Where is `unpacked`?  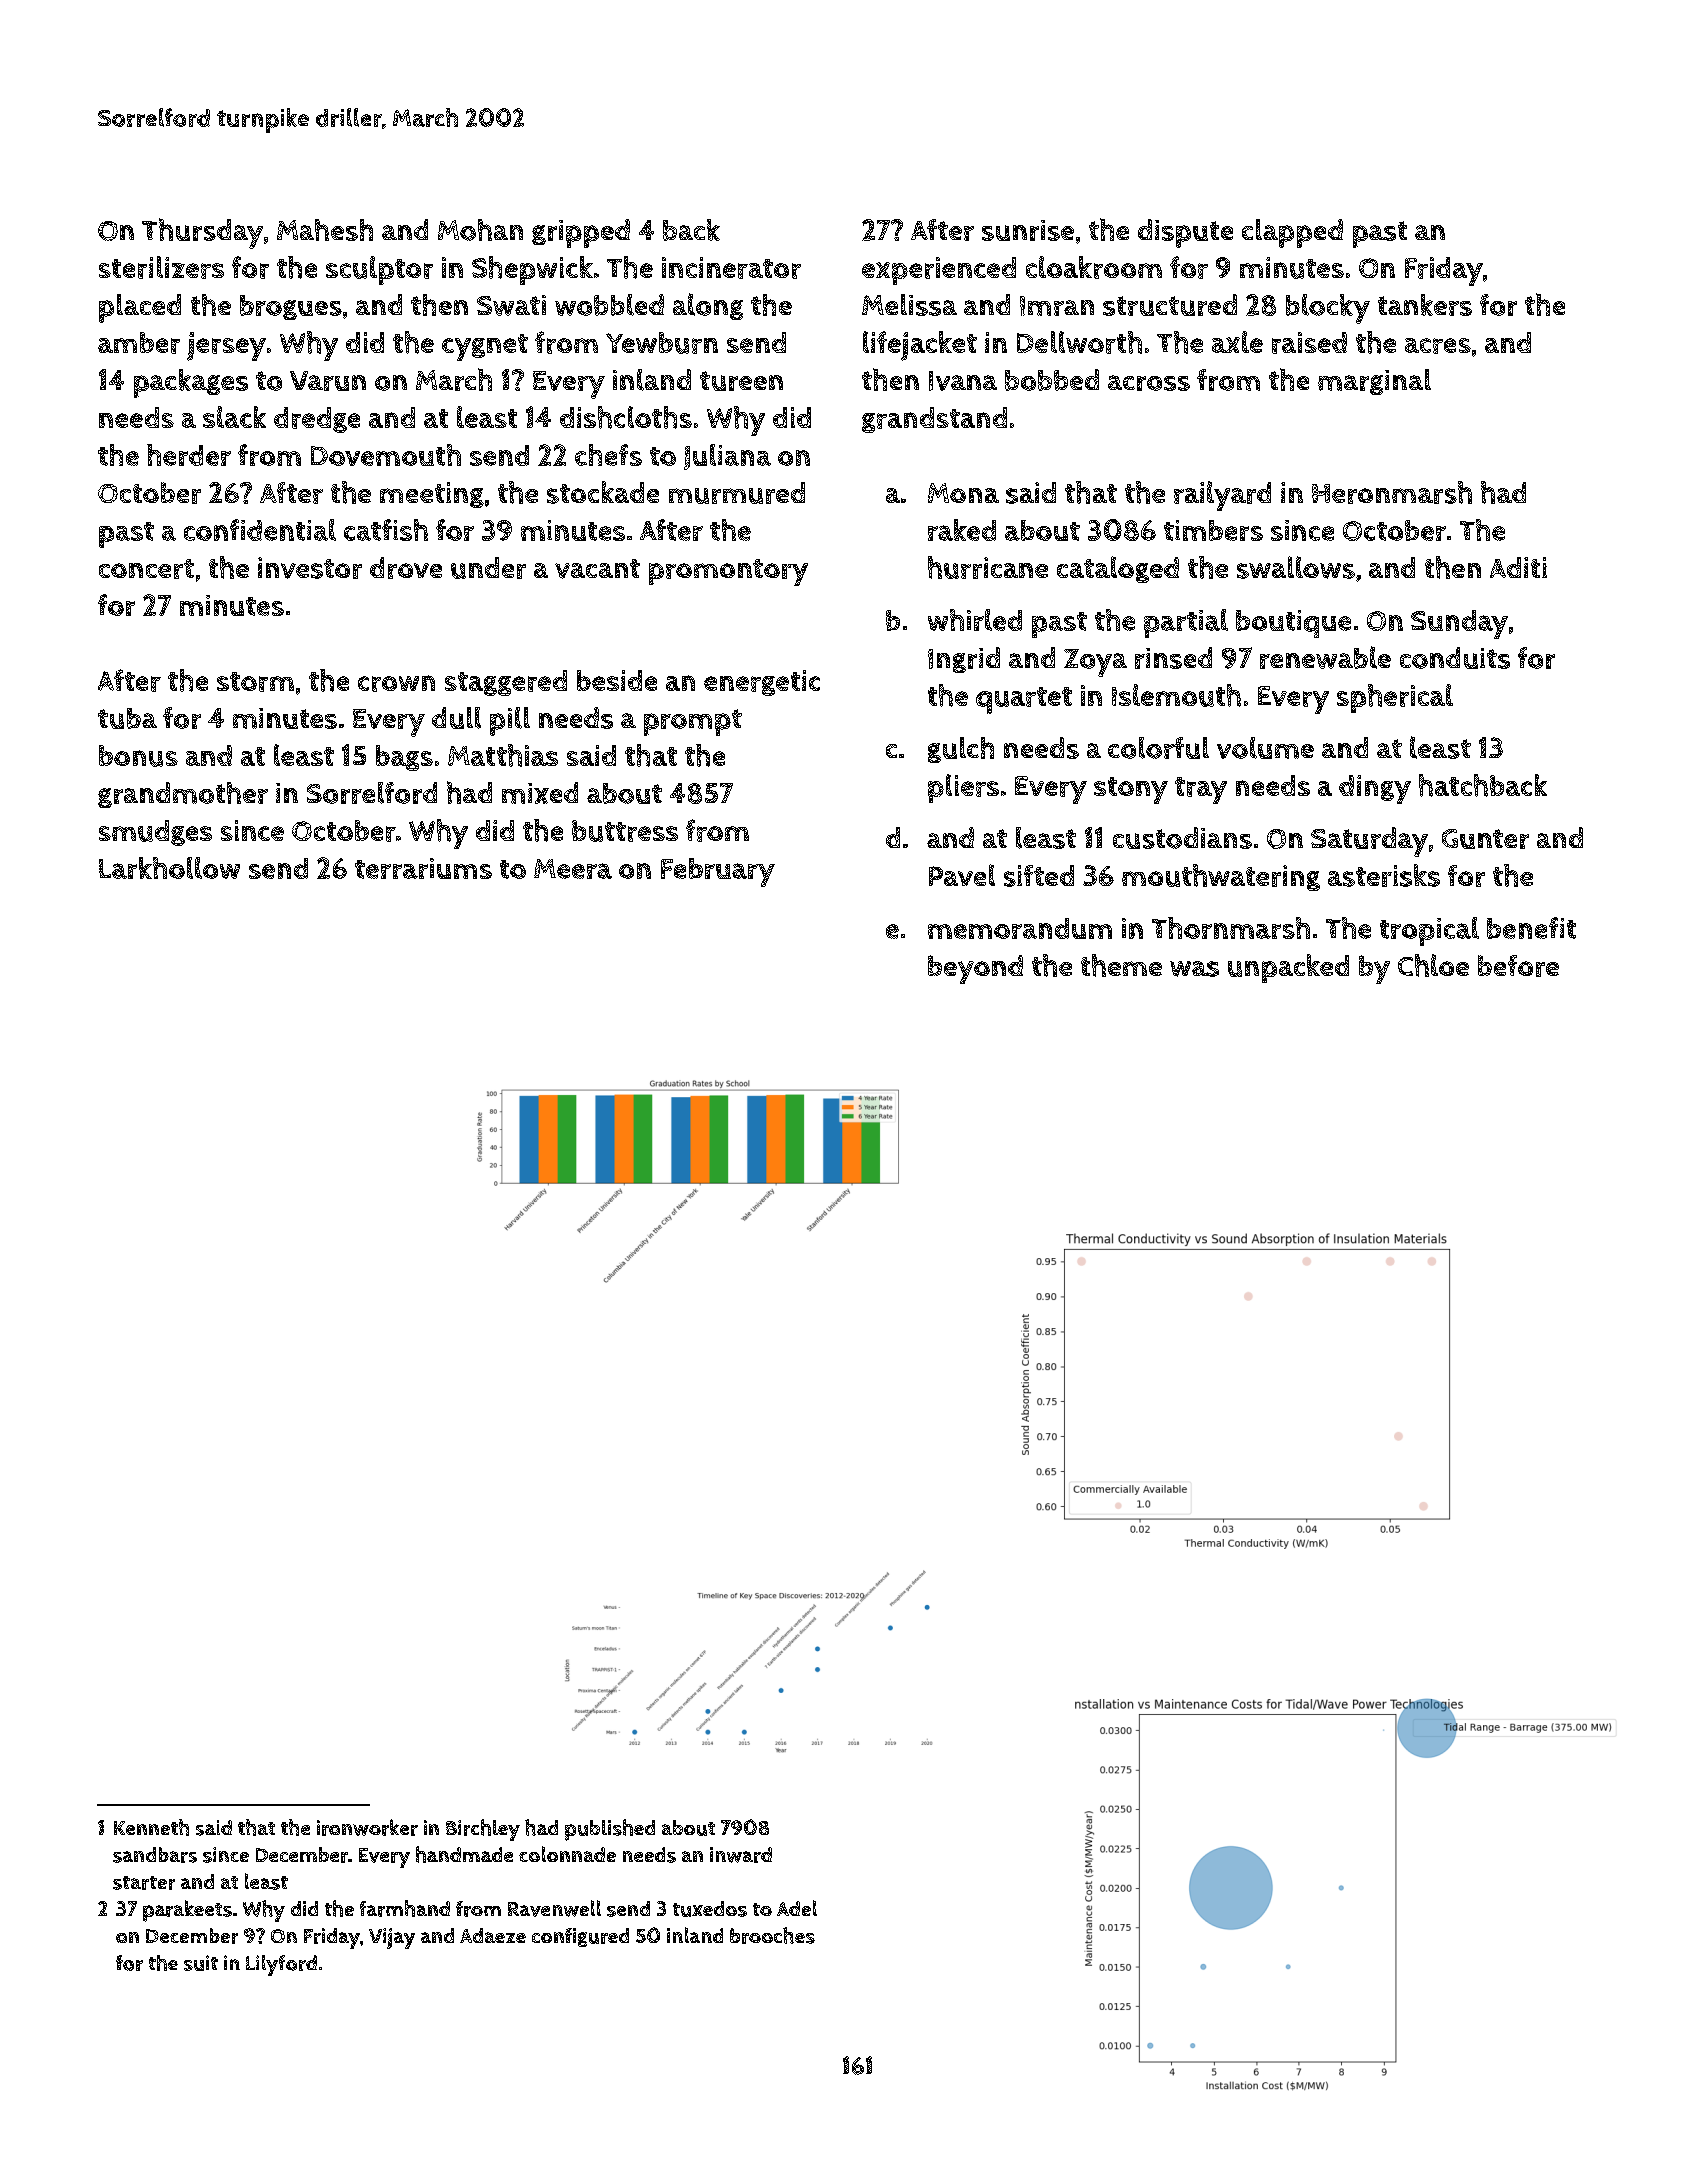 unpacked is located at coordinates (1288, 968).
